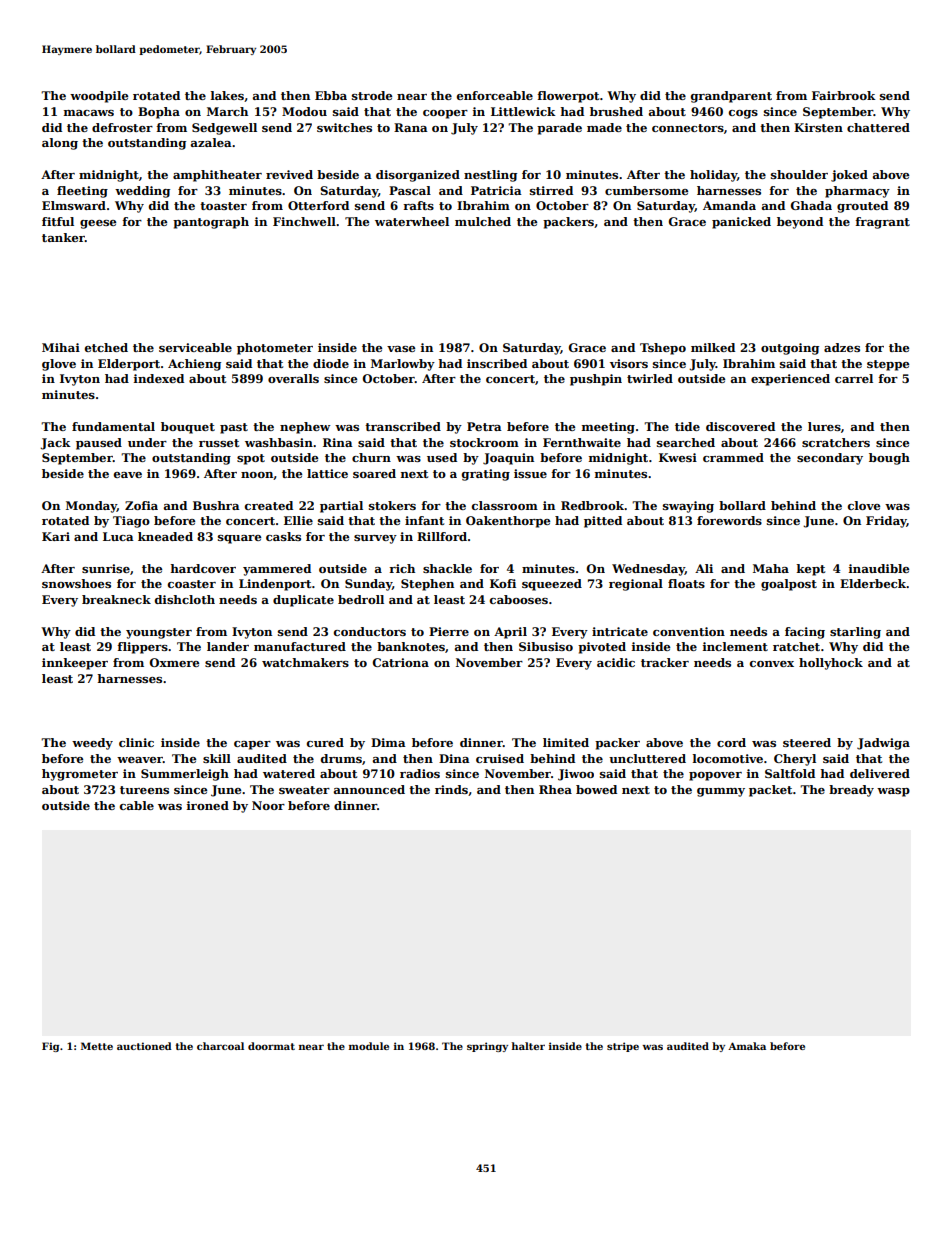 This page has width=952, height=1233. I want to click on Fig, so click(50, 1047).
